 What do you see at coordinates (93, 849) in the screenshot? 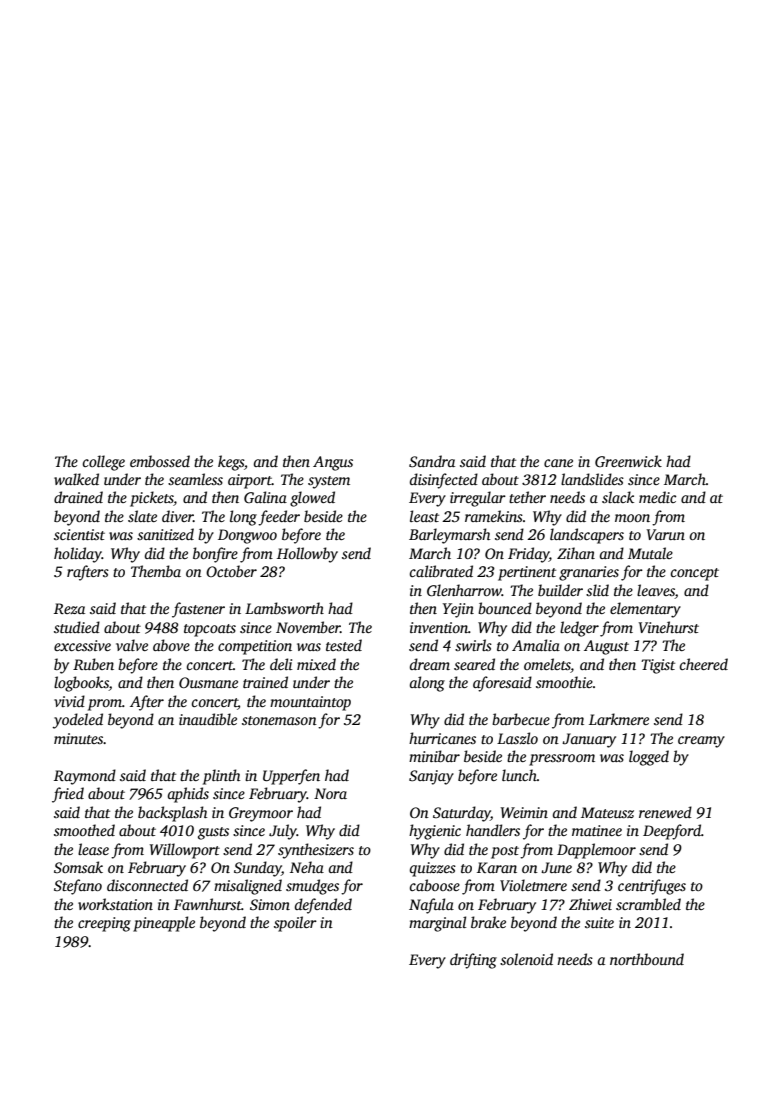
I see `lease` at bounding box center [93, 849].
